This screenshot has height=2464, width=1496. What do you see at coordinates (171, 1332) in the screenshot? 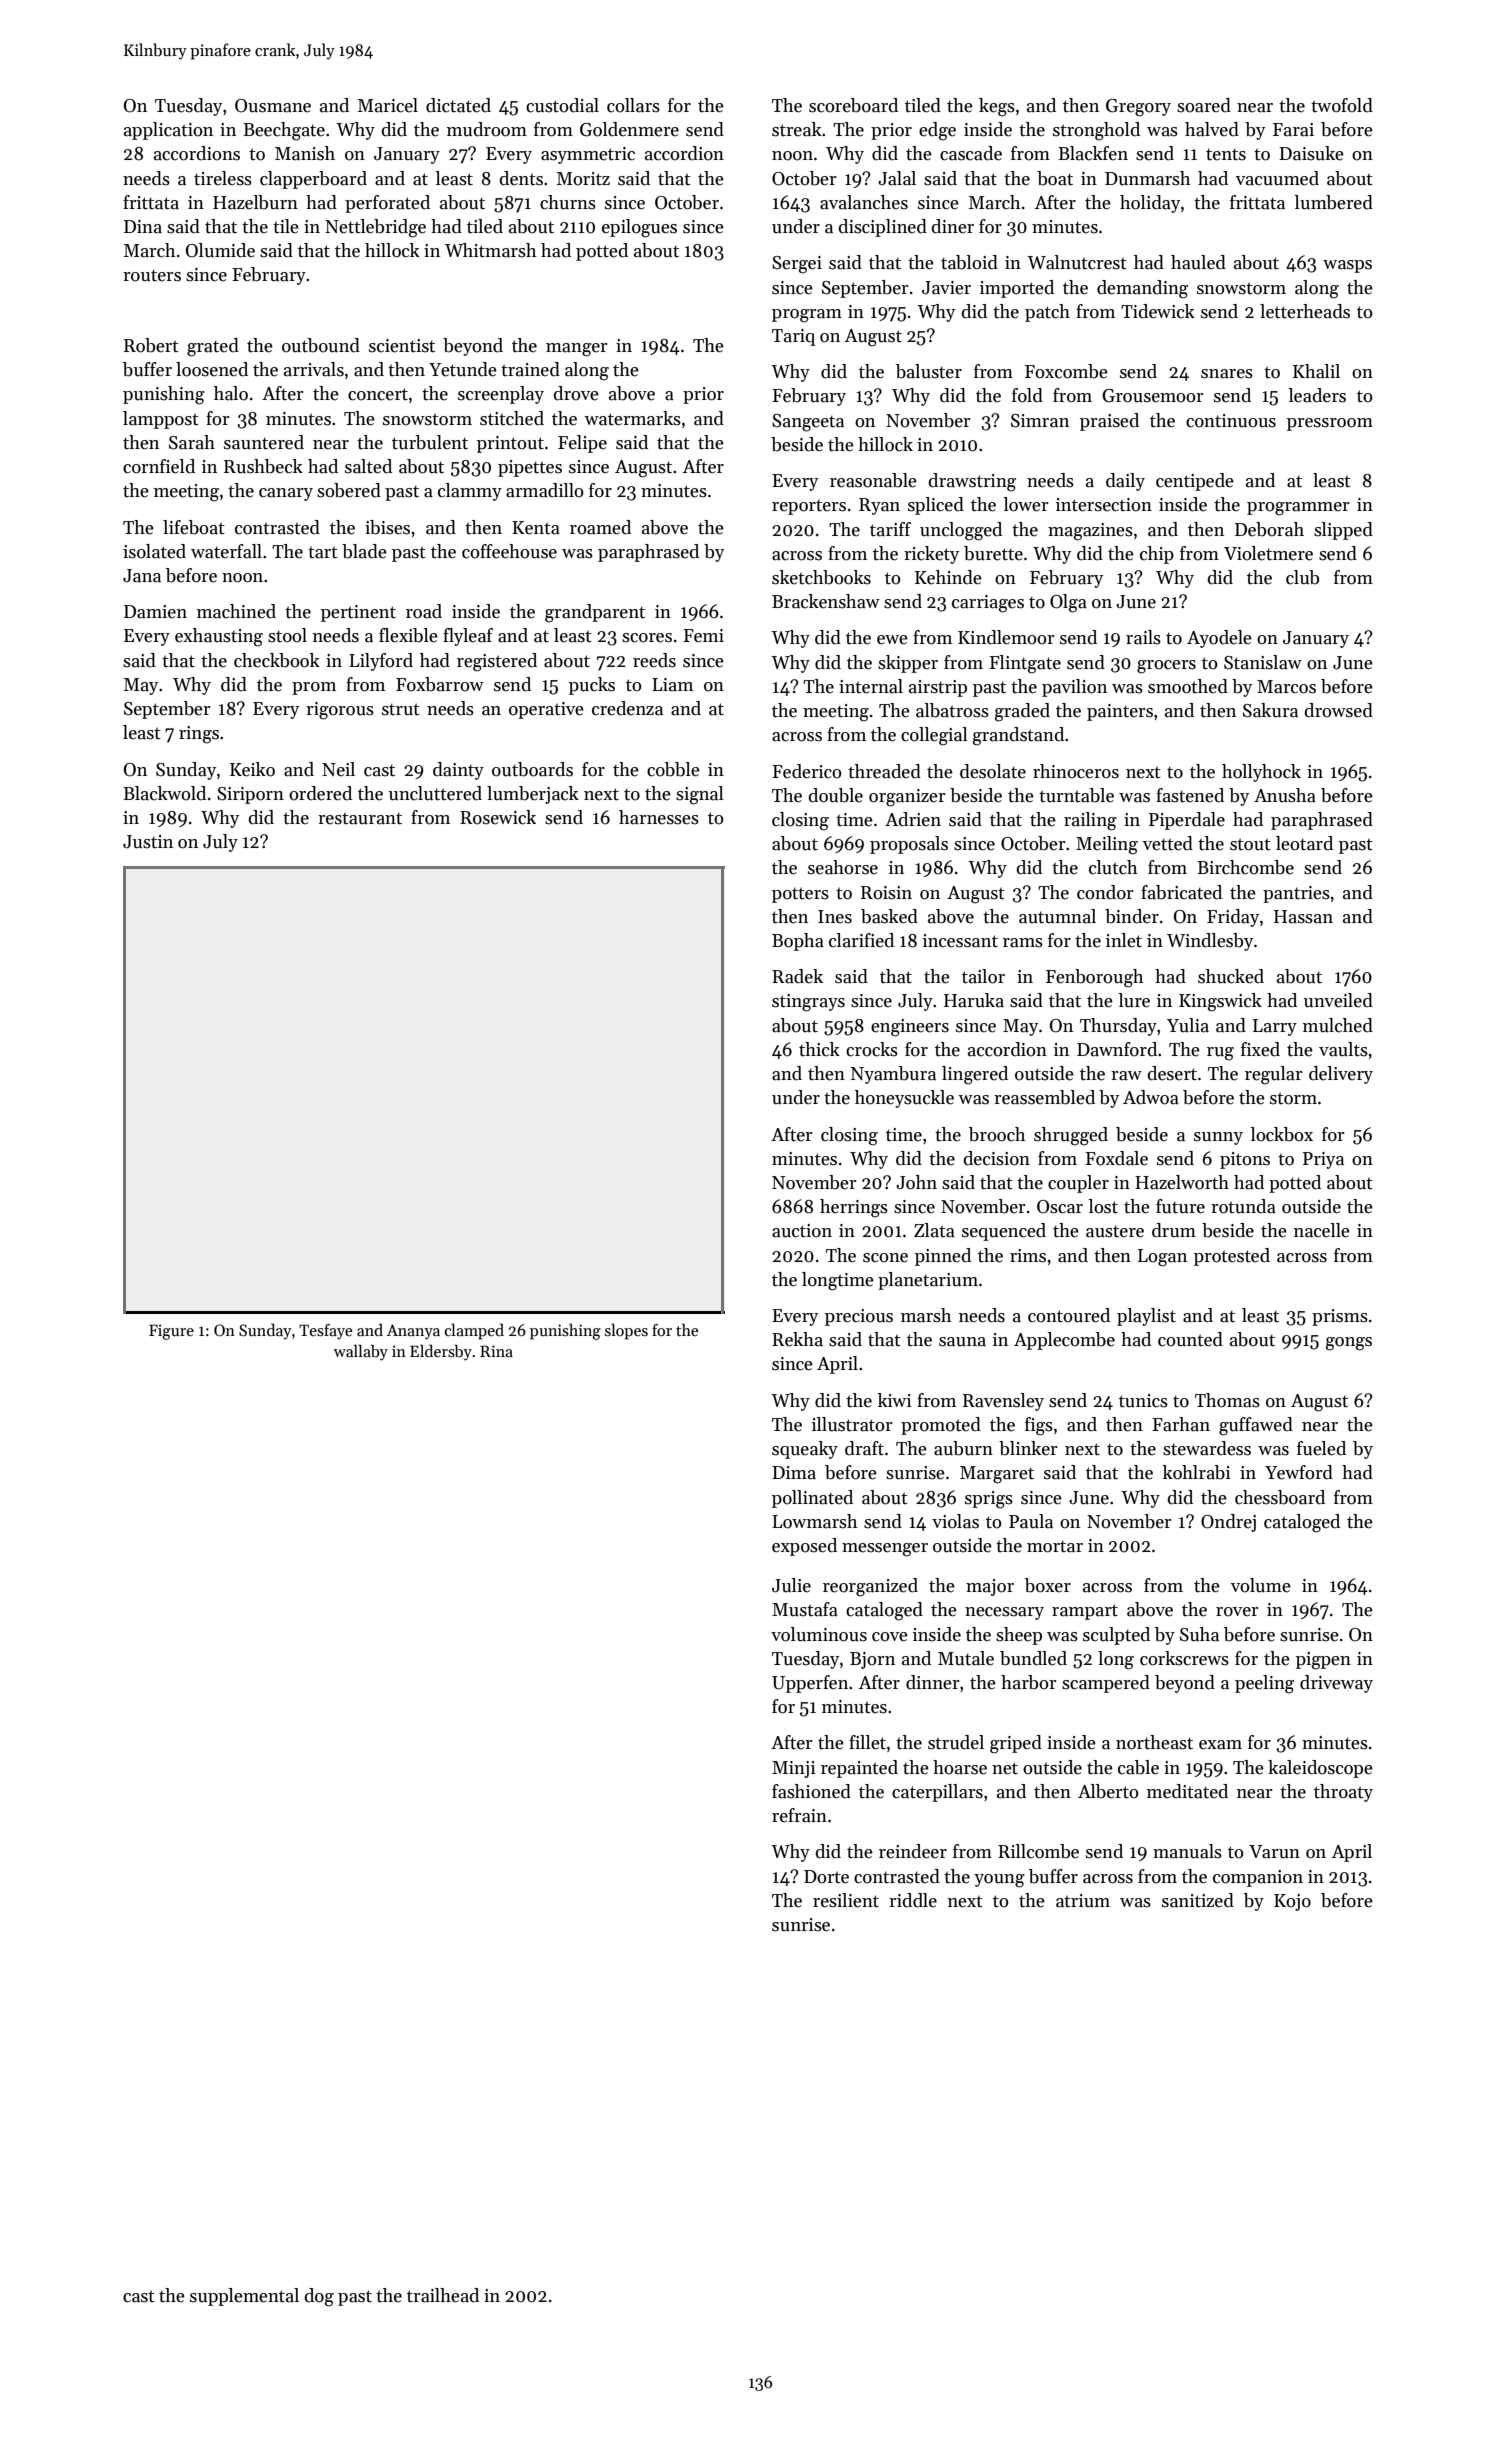
I see `Figure` at bounding box center [171, 1332].
